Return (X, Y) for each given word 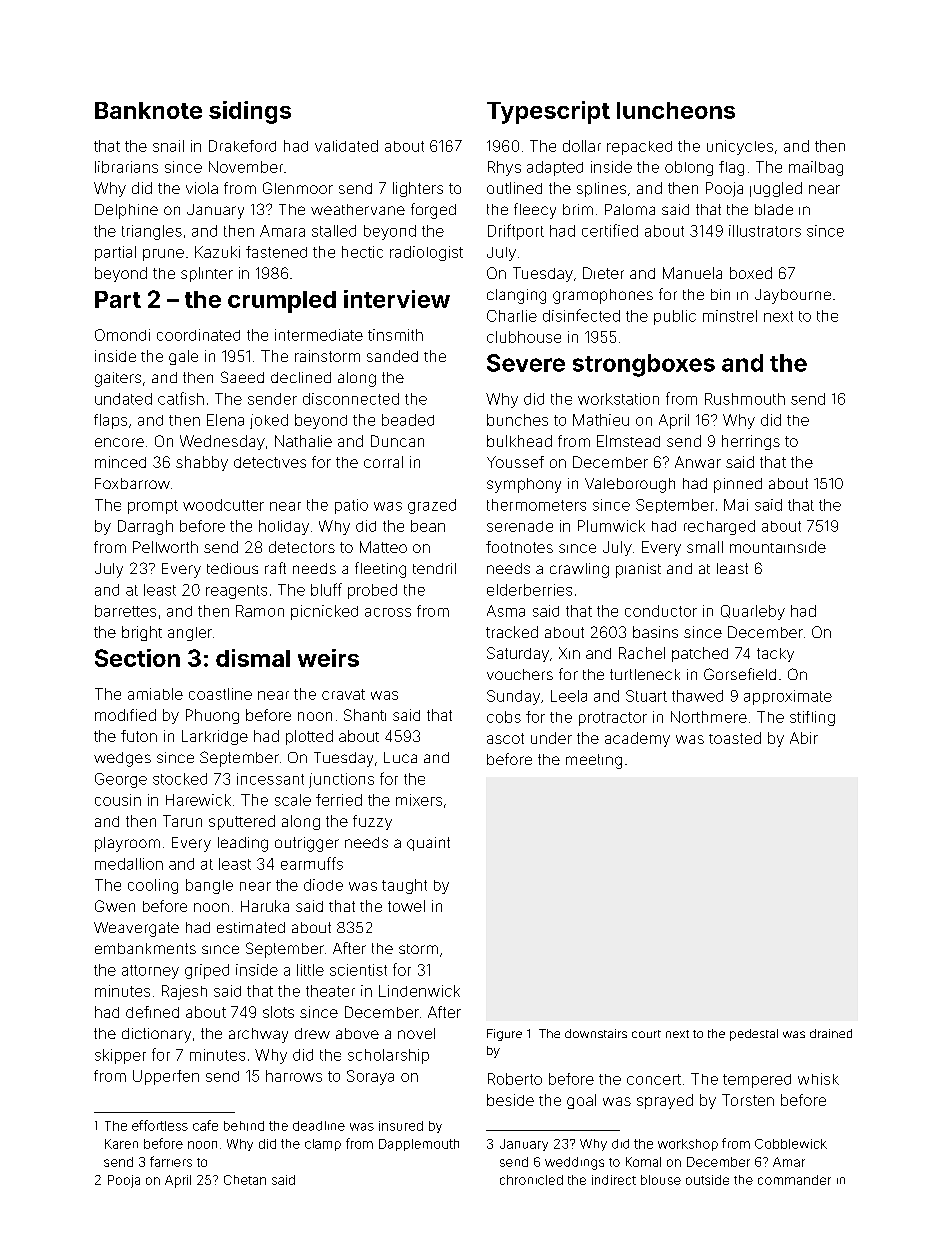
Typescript (548, 112)
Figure (504, 1035)
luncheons (676, 110)
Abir (804, 738)
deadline (319, 1126)
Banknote (148, 110)
